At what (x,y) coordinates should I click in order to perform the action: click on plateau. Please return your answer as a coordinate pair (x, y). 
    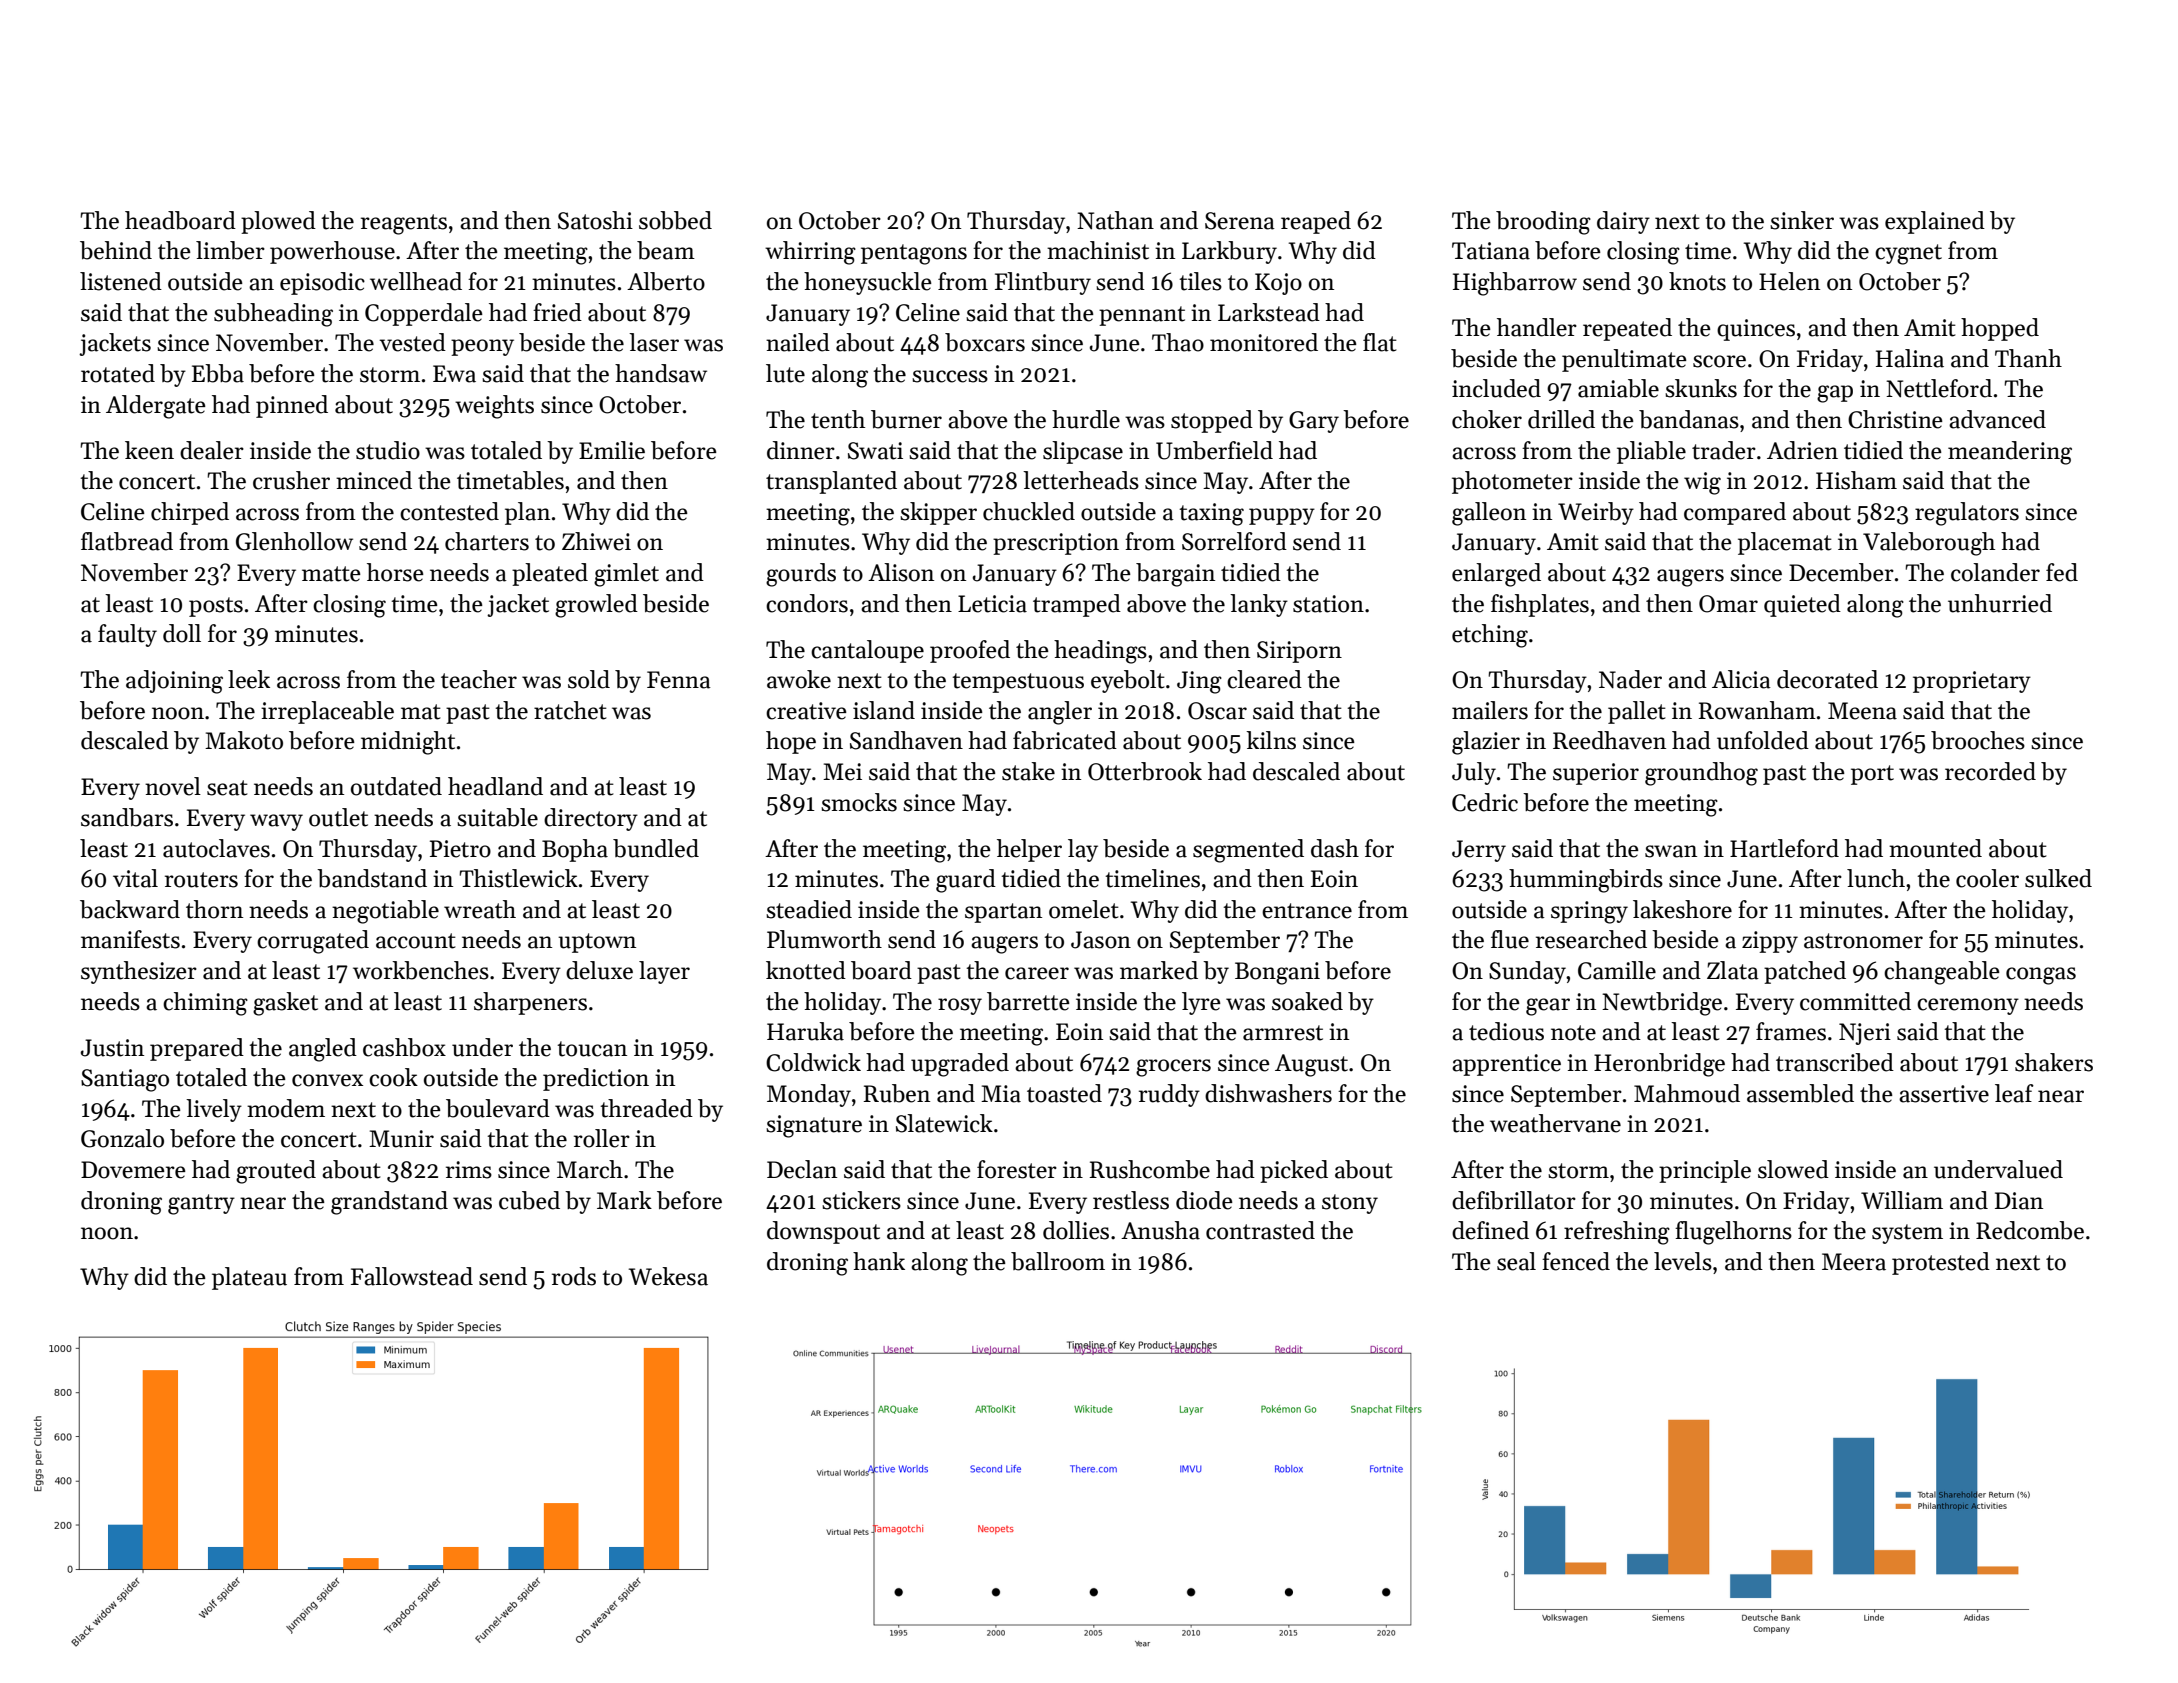
    Looking at the image, I should click on (249, 1278).
